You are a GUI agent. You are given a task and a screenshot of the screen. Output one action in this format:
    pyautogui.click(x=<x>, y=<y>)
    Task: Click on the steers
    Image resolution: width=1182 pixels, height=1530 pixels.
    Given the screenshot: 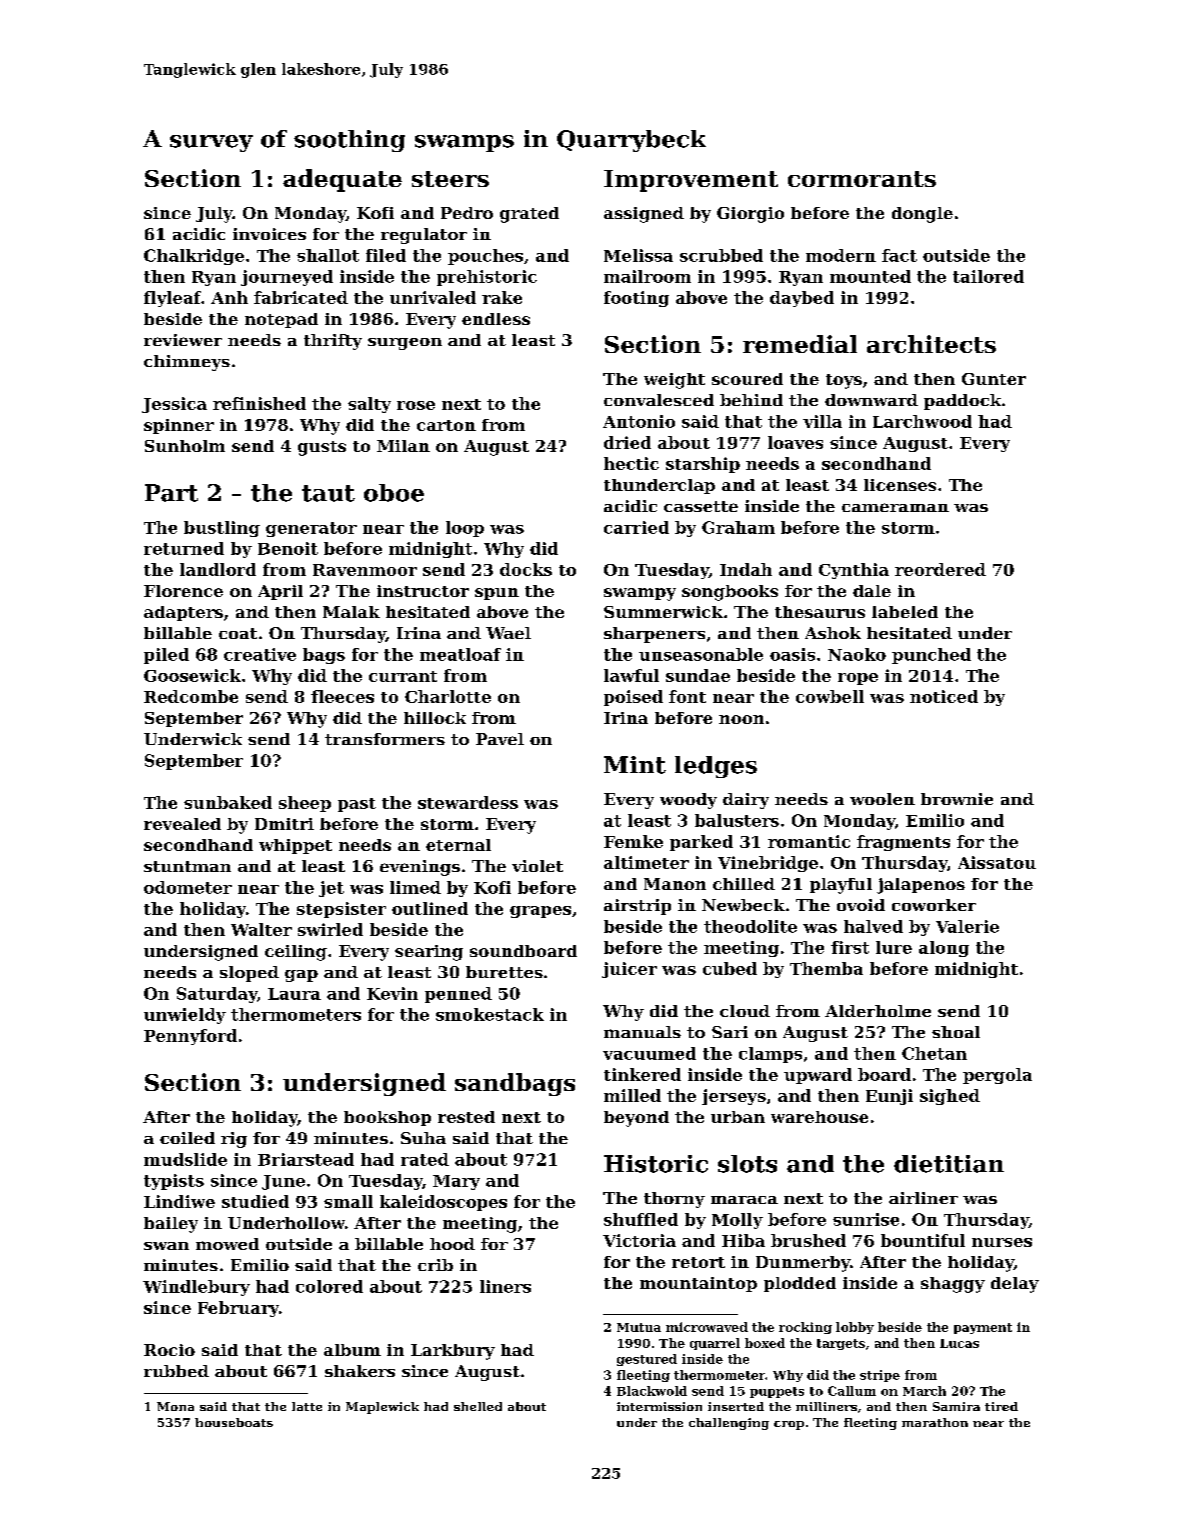 What is the action you would take?
    pyautogui.click(x=450, y=179)
